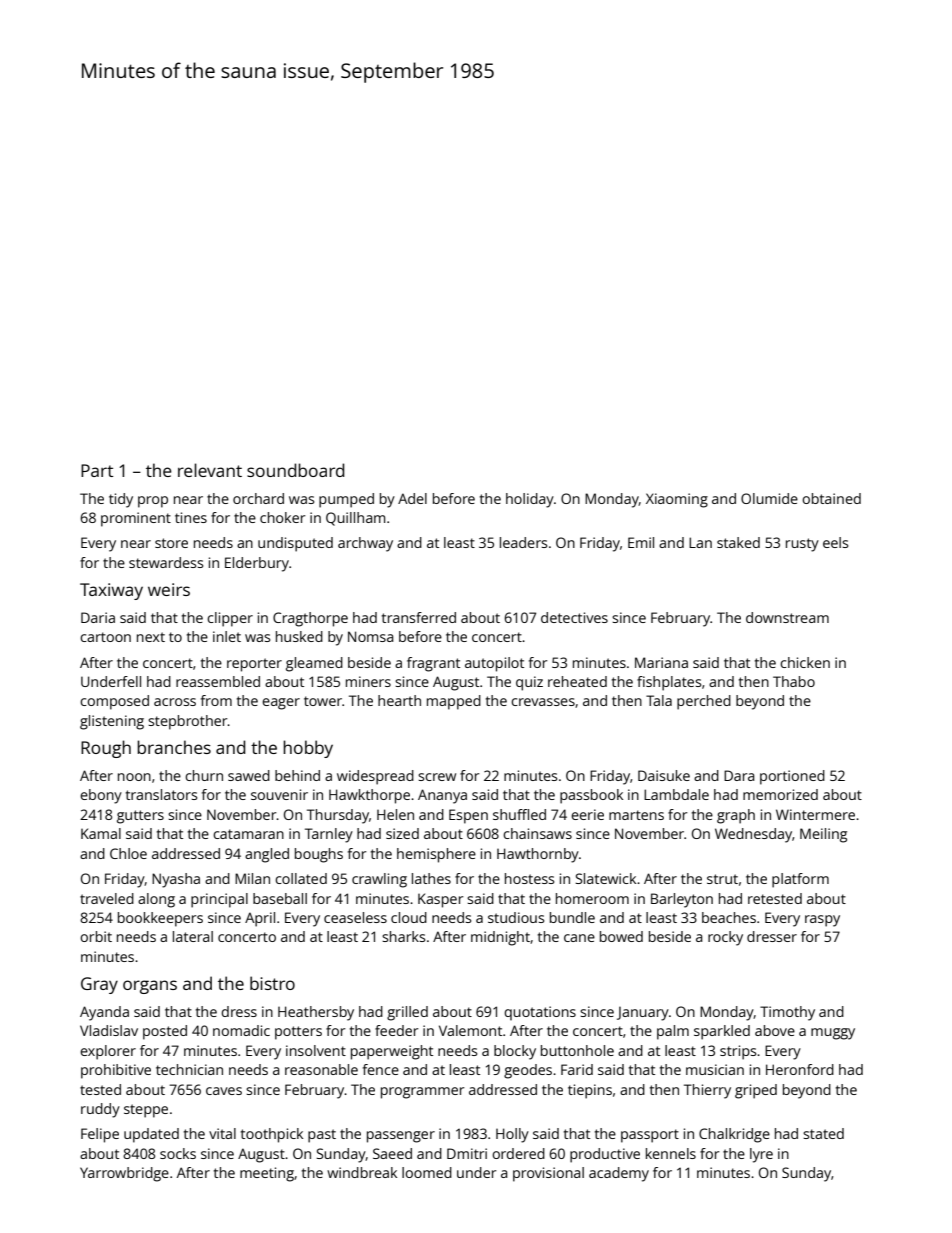 The height and width of the screenshot is (1233, 952). What do you see at coordinates (272, 983) in the screenshot?
I see `bistro` at bounding box center [272, 983].
